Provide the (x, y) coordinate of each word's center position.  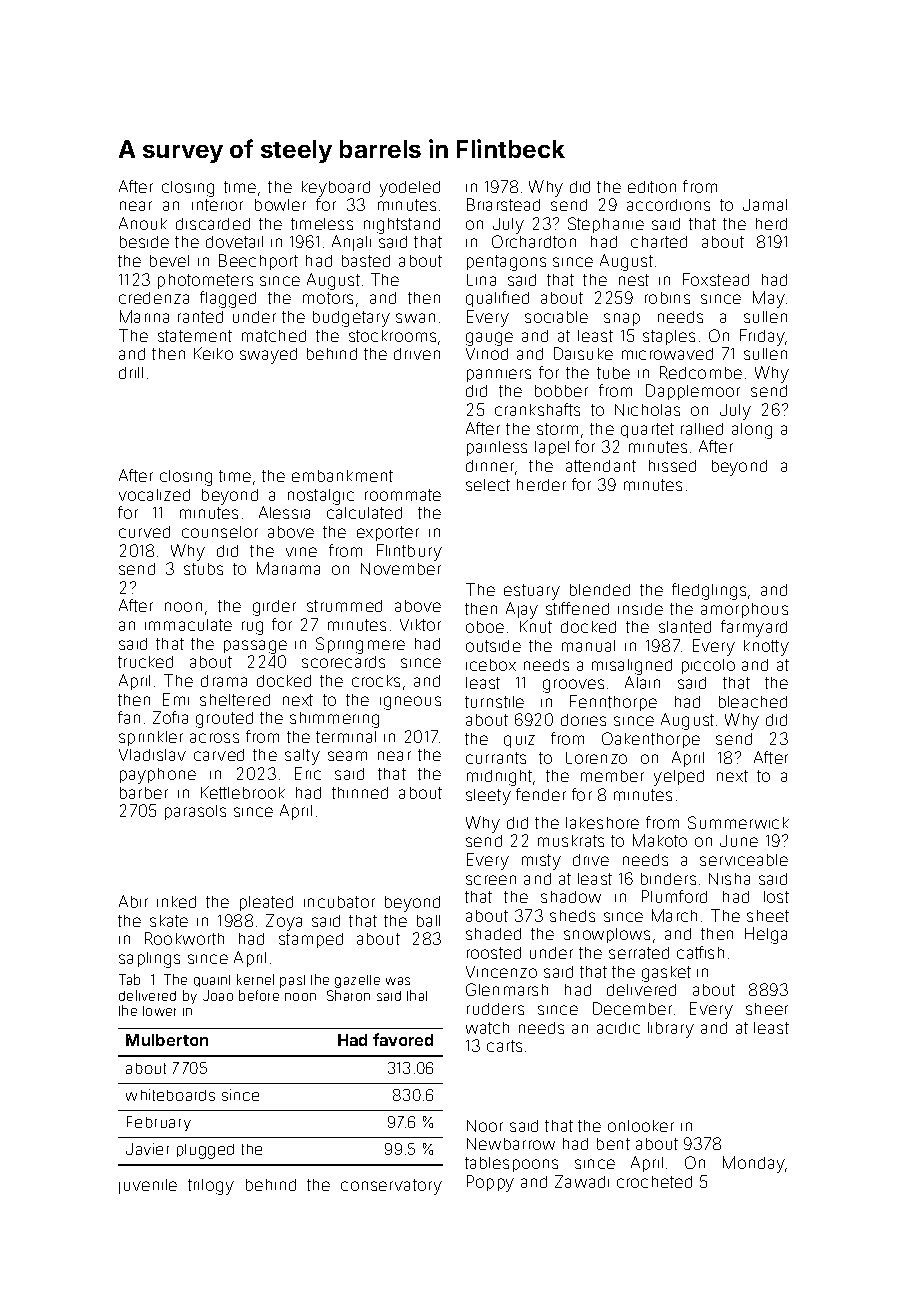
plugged (205, 1151)
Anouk (143, 223)
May (769, 299)
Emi (176, 699)
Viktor (420, 625)
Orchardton (534, 241)
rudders (495, 1009)
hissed (672, 466)
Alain (642, 682)
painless (497, 448)
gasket (666, 974)
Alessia (284, 512)
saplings (149, 960)
